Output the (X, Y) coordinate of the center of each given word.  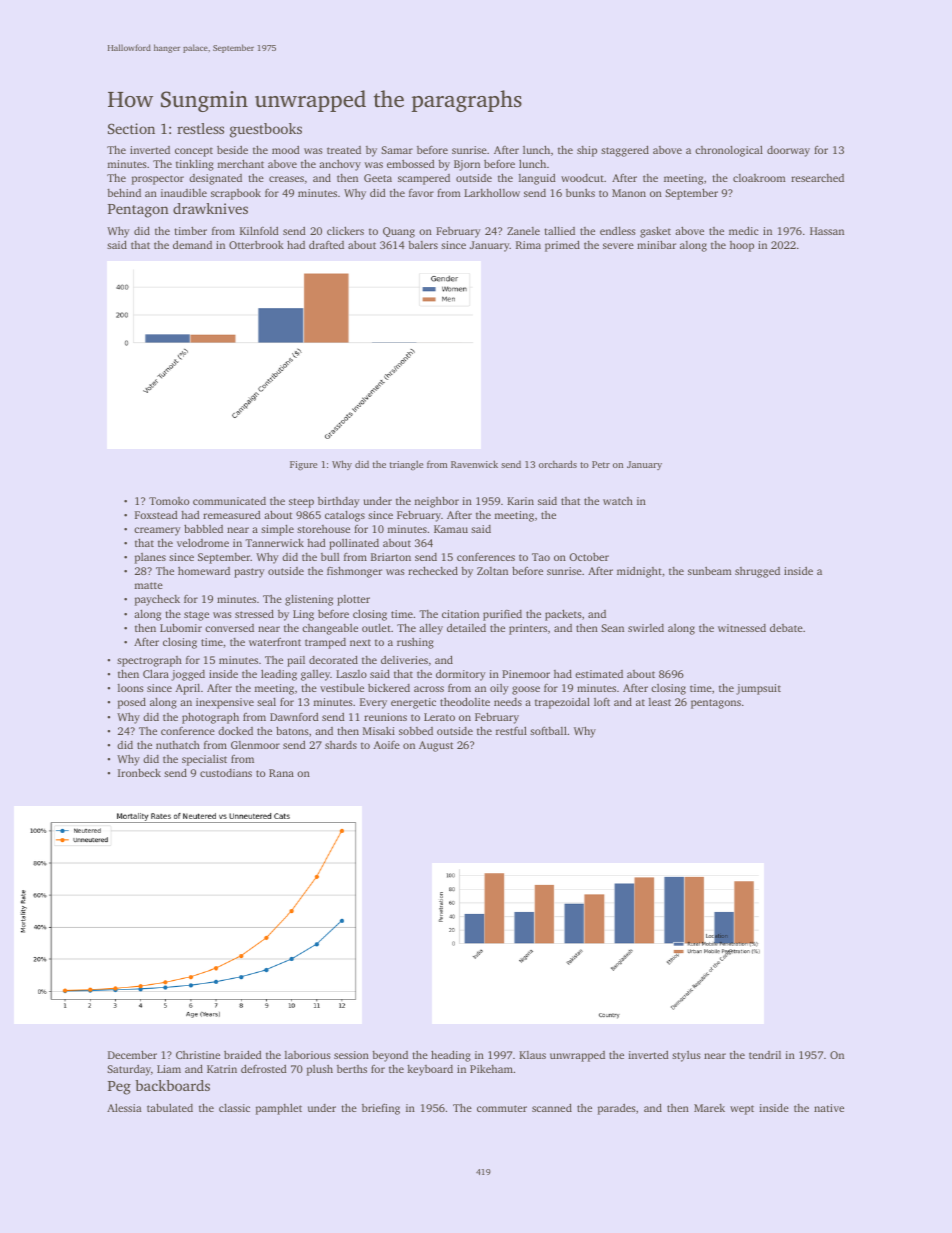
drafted (326, 244)
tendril (765, 1055)
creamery (157, 531)
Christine (198, 1055)
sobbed (416, 731)
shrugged (757, 572)
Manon (629, 193)
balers (423, 245)
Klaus (532, 1055)
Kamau (451, 529)
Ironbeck (139, 772)
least (660, 702)
